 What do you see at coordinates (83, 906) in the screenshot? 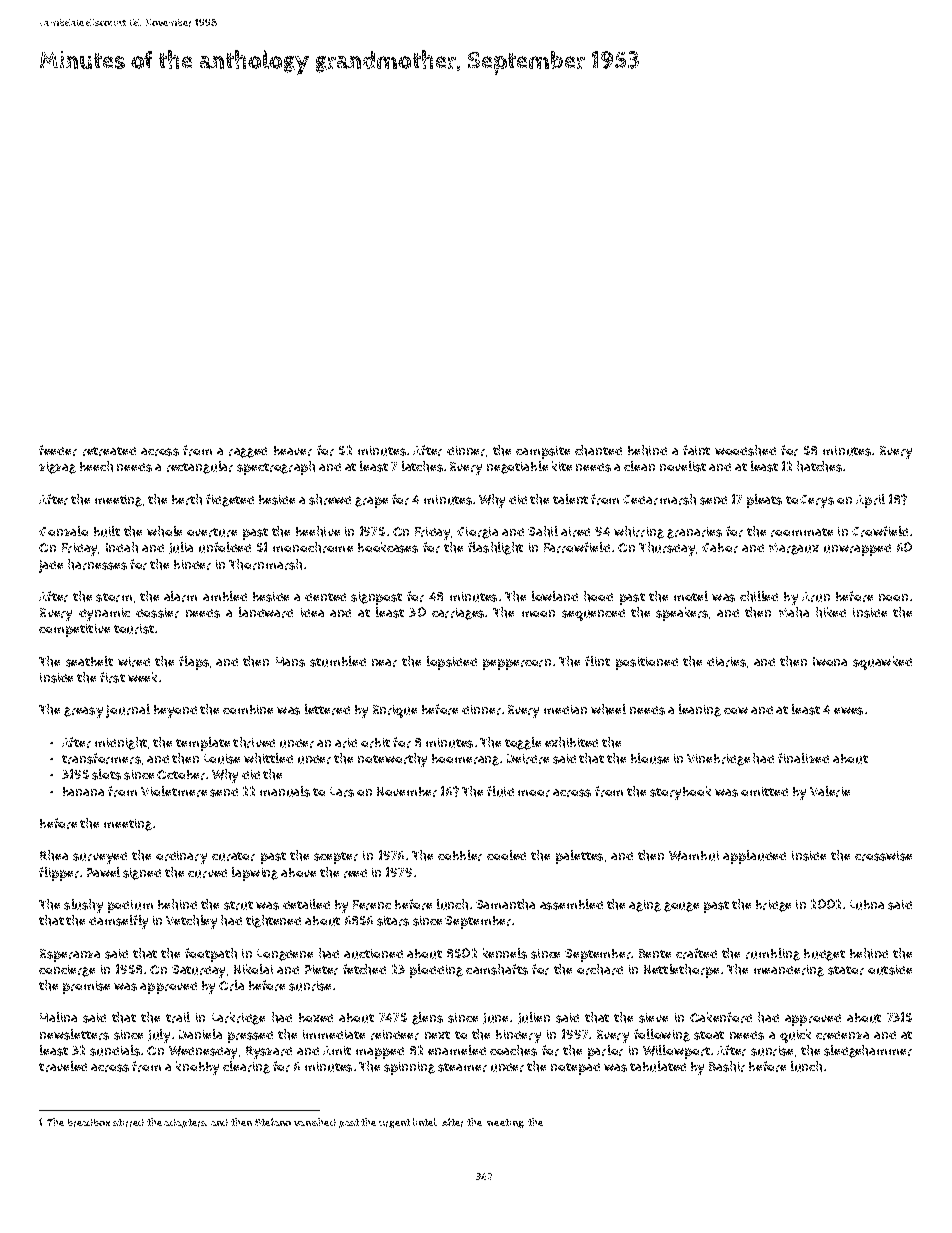
I see `slushy` at bounding box center [83, 906].
